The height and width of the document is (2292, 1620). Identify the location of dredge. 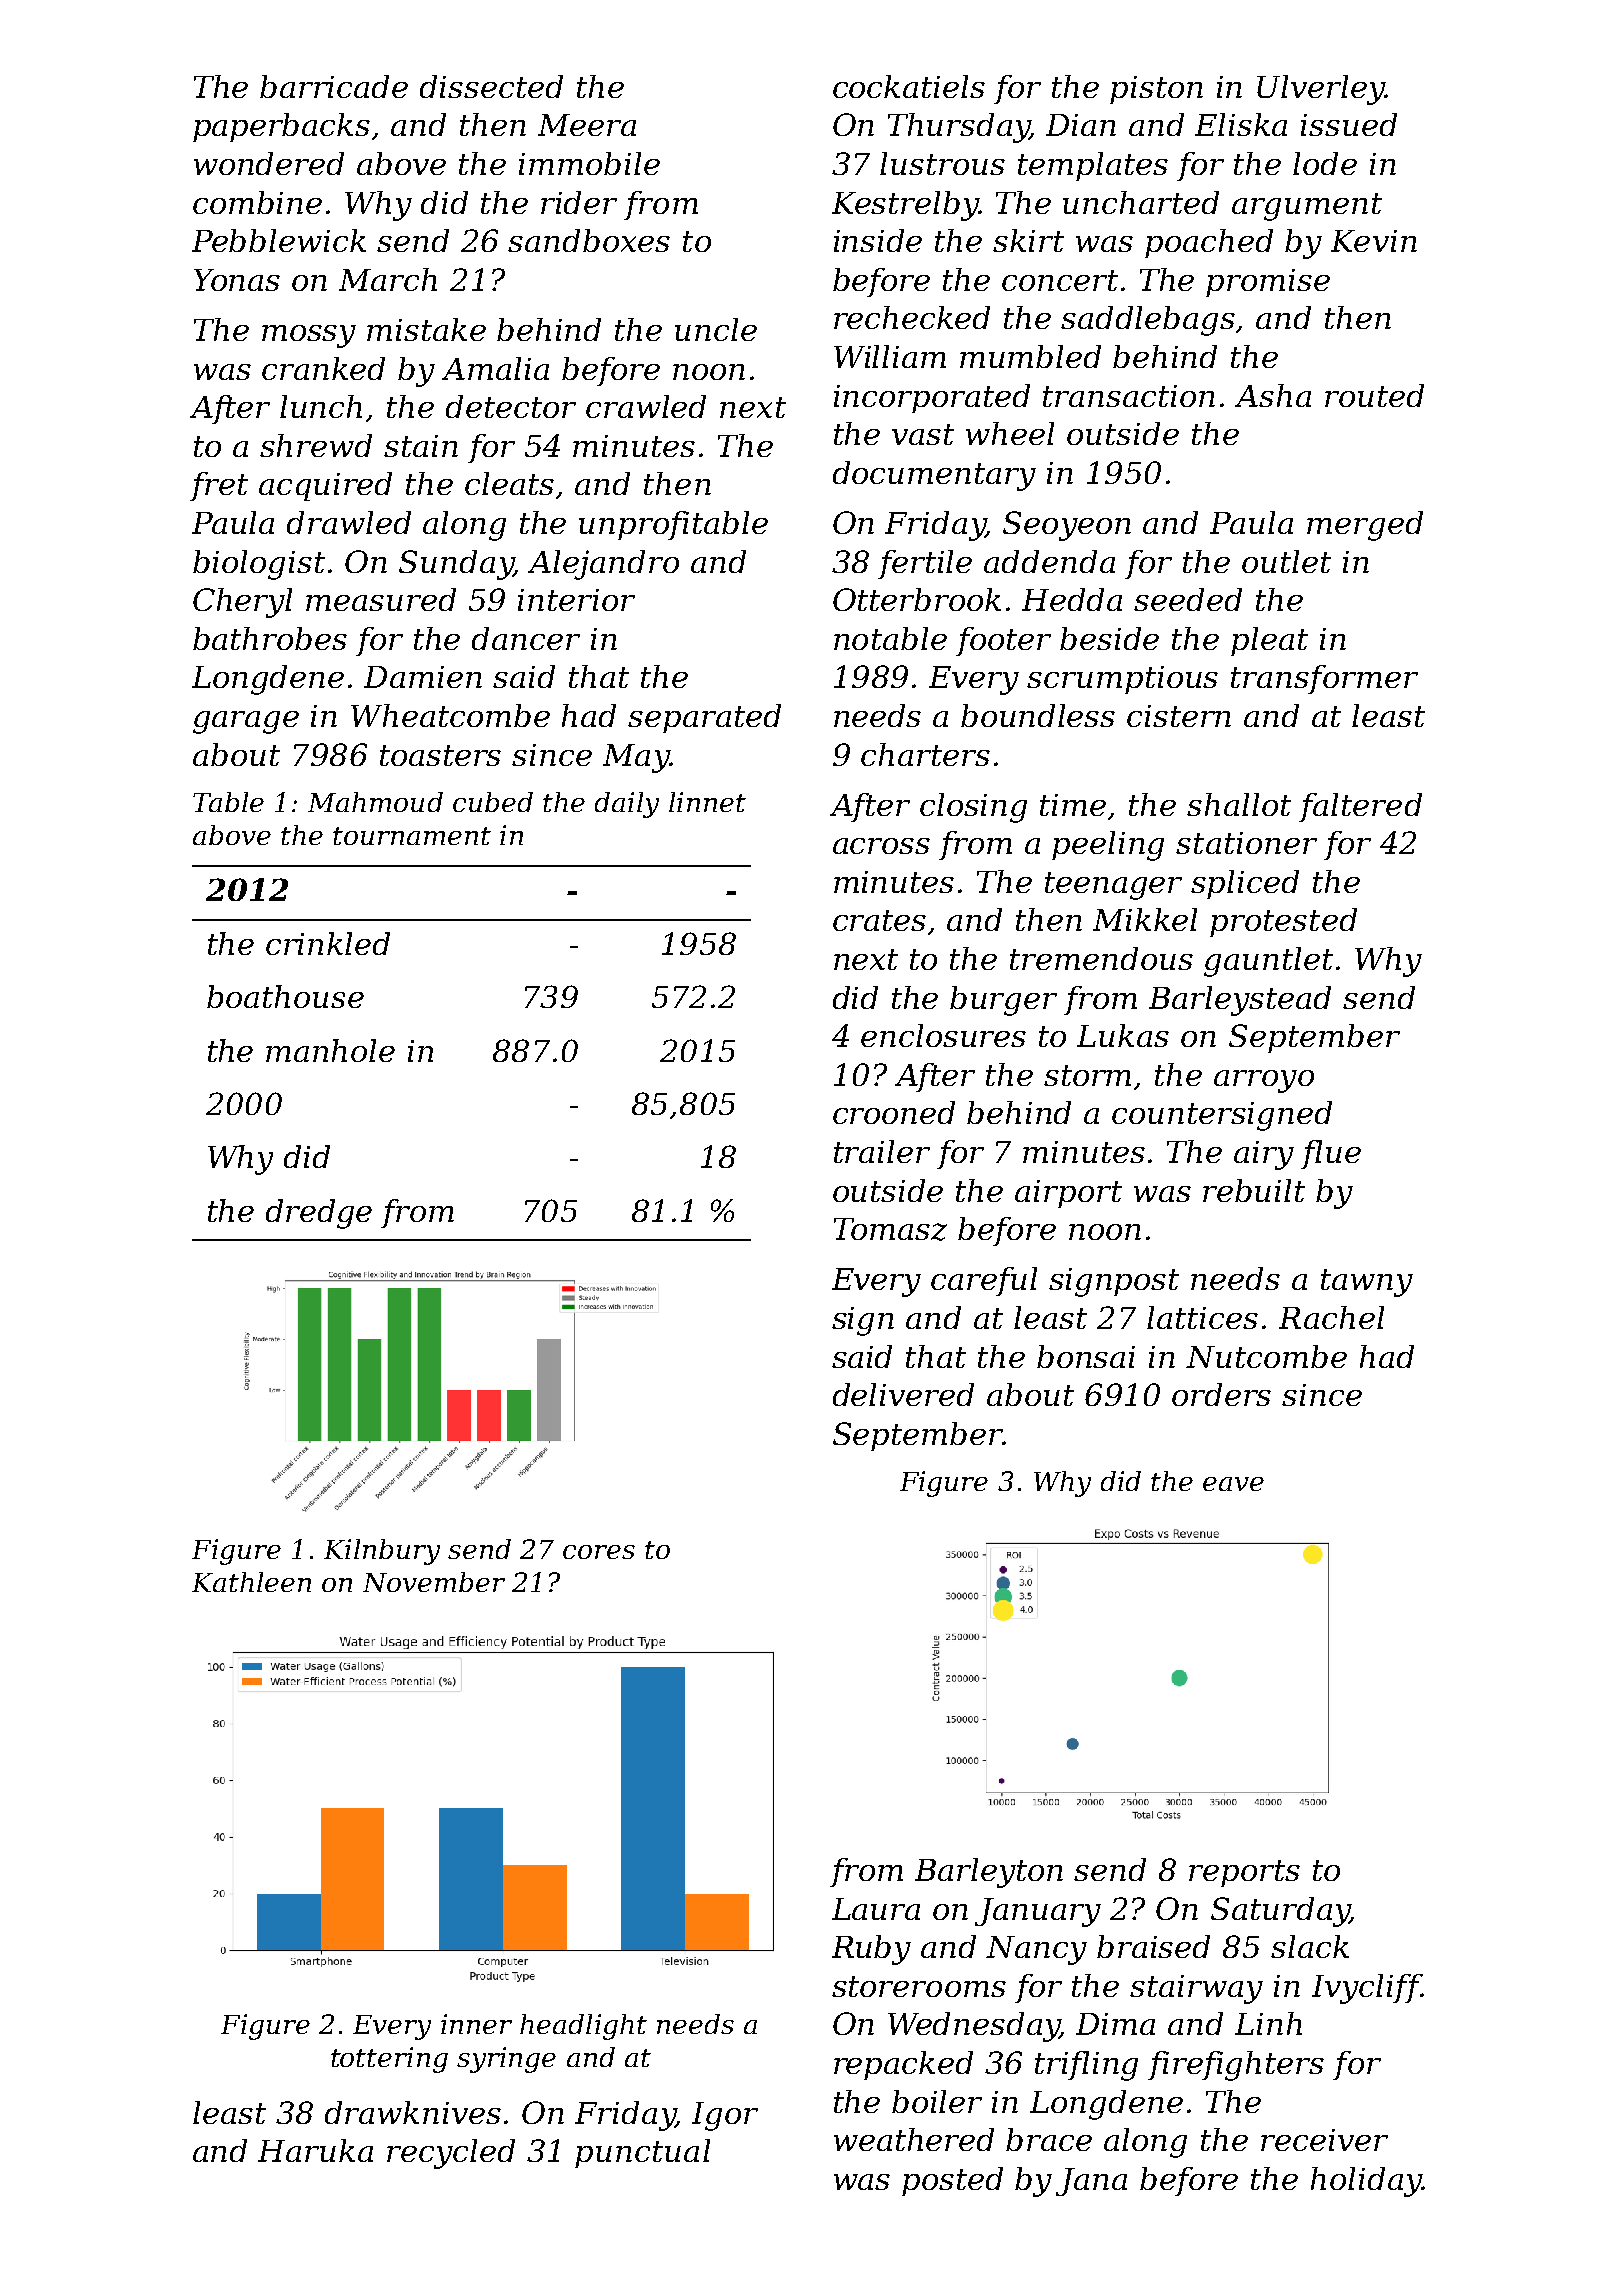
(319, 1214).
